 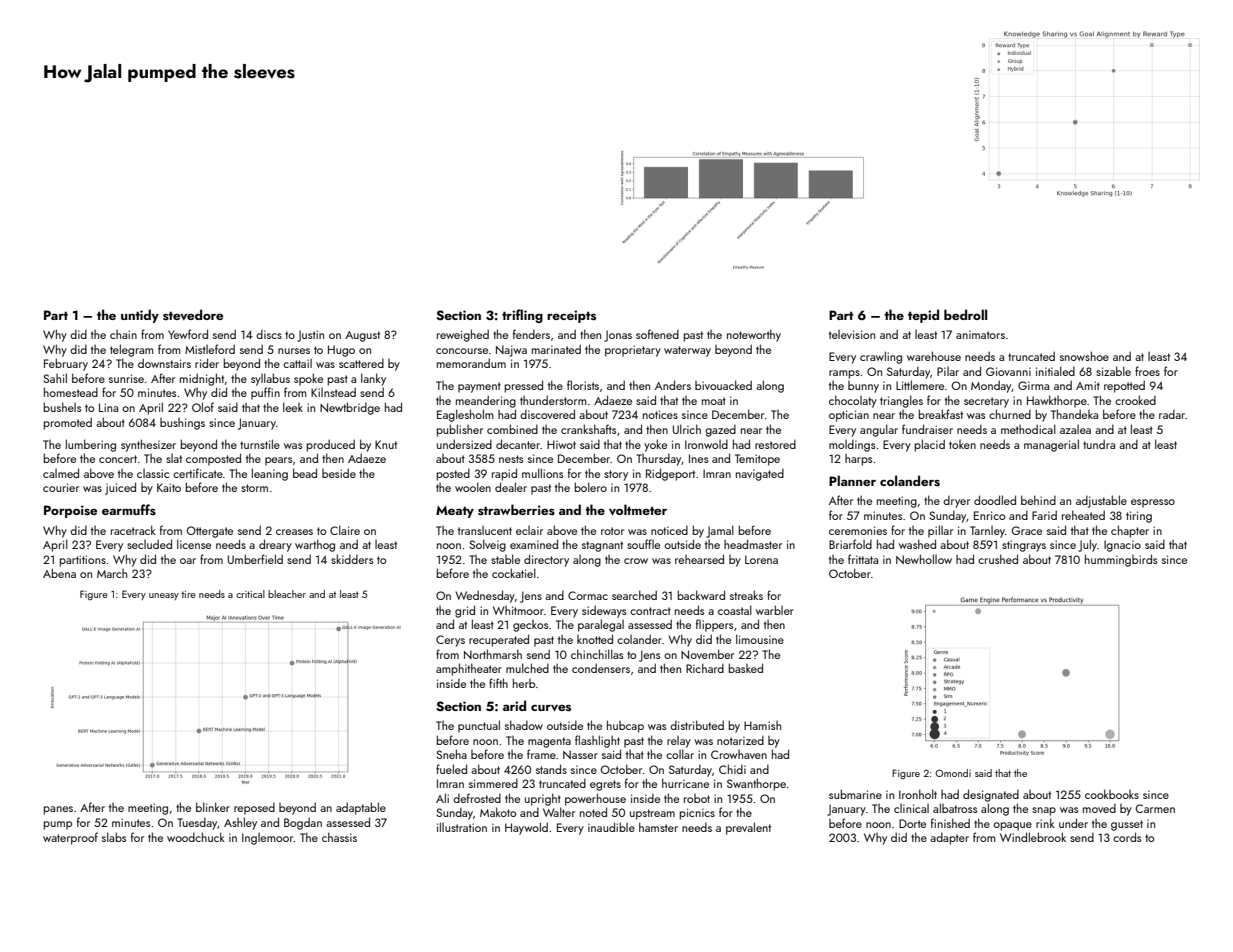 I want to click on Abena, so click(x=59, y=573).
